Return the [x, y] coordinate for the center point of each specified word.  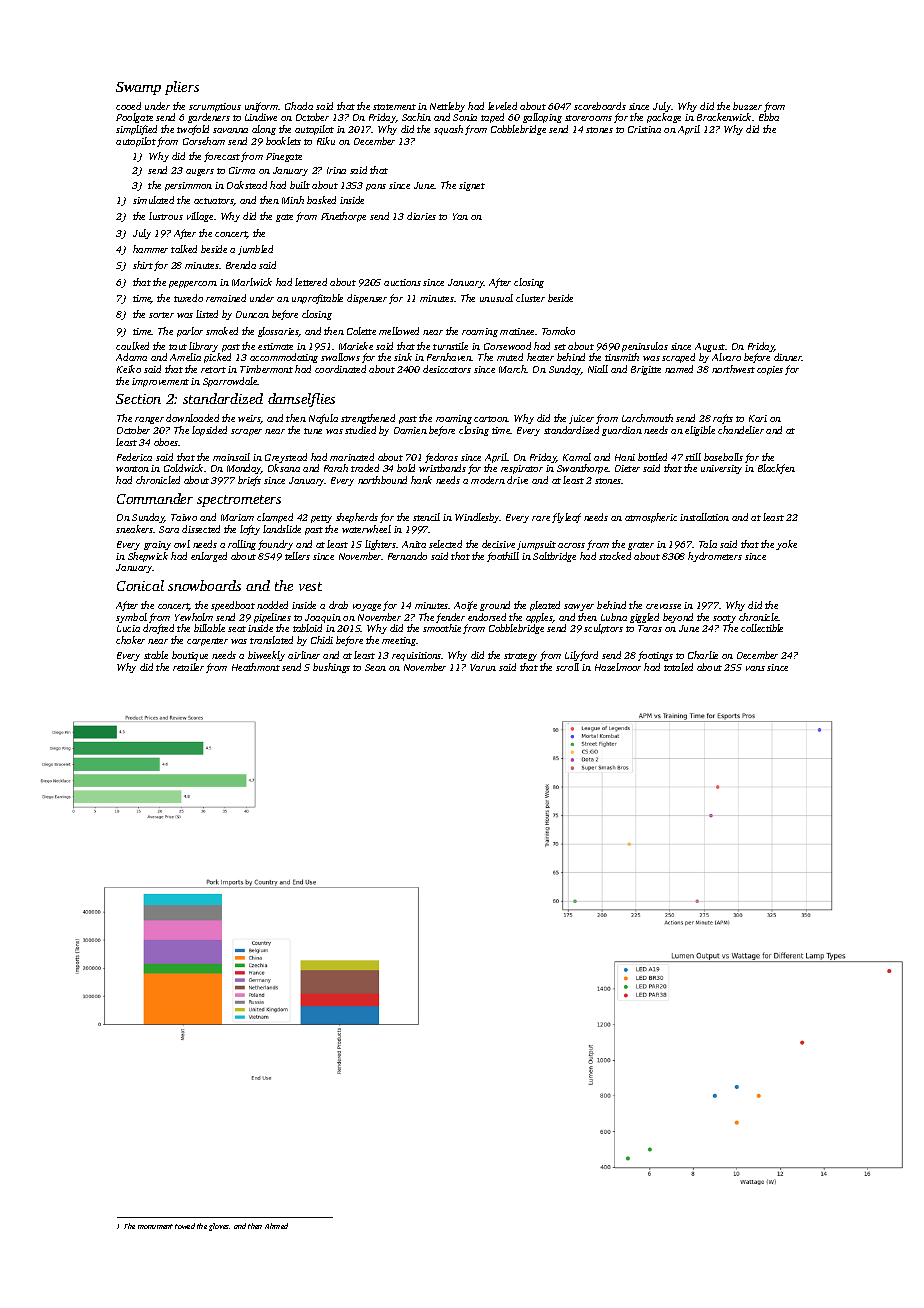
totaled [678, 667]
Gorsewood [507, 346]
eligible [700, 431]
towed [185, 1226]
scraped [678, 358]
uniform [262, 107]
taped [492, 118]
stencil [426, 517]
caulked [132, 346]
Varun [483, 667]
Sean [375, 667]
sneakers [135, 529]
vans [755, 668]
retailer [188, 667]
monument [155, 1226]
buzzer [747, 106]
